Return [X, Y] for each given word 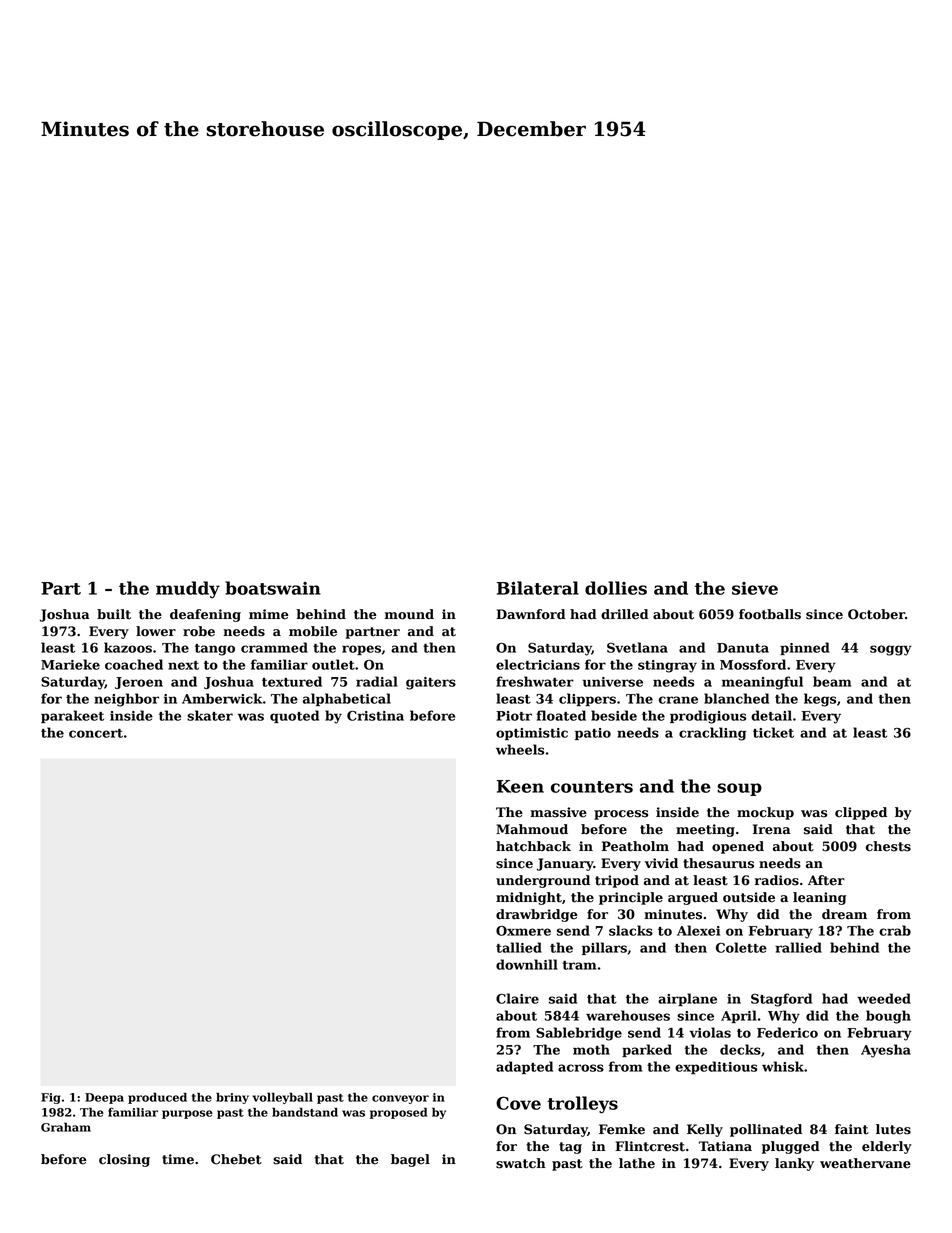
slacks [631, 930]
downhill [527, 964]
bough [888, 1017]
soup [739, 789]
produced [157, 1098]
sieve [755, 588]
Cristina [375, 716]
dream [844, 914]
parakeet [72, 716]
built [114, 614]
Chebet [236, 1159]
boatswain [273, 588]
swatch [521, 1163]
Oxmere [523, 931]
